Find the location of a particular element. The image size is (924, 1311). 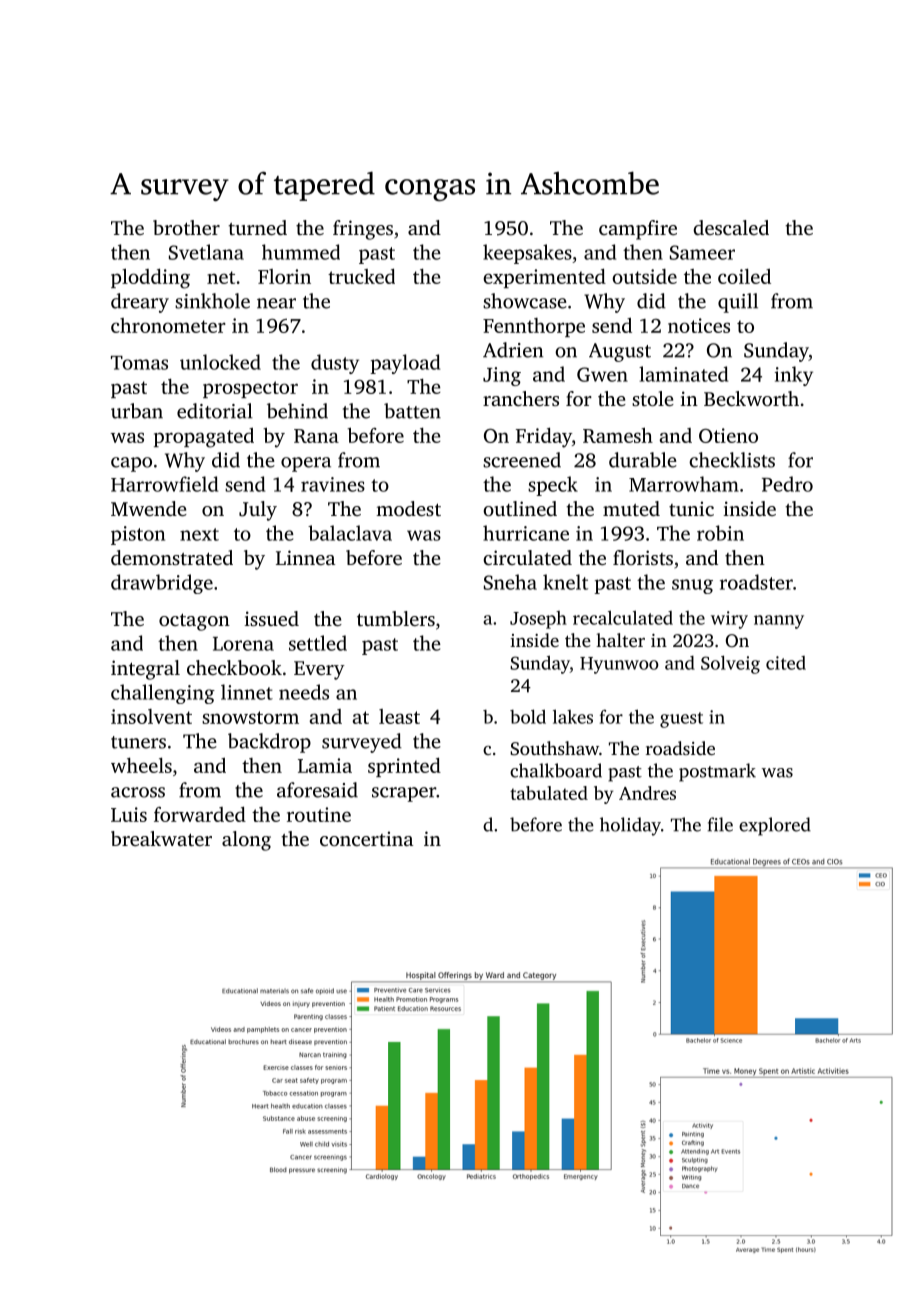

screened is located at coordinates (522, 460).
